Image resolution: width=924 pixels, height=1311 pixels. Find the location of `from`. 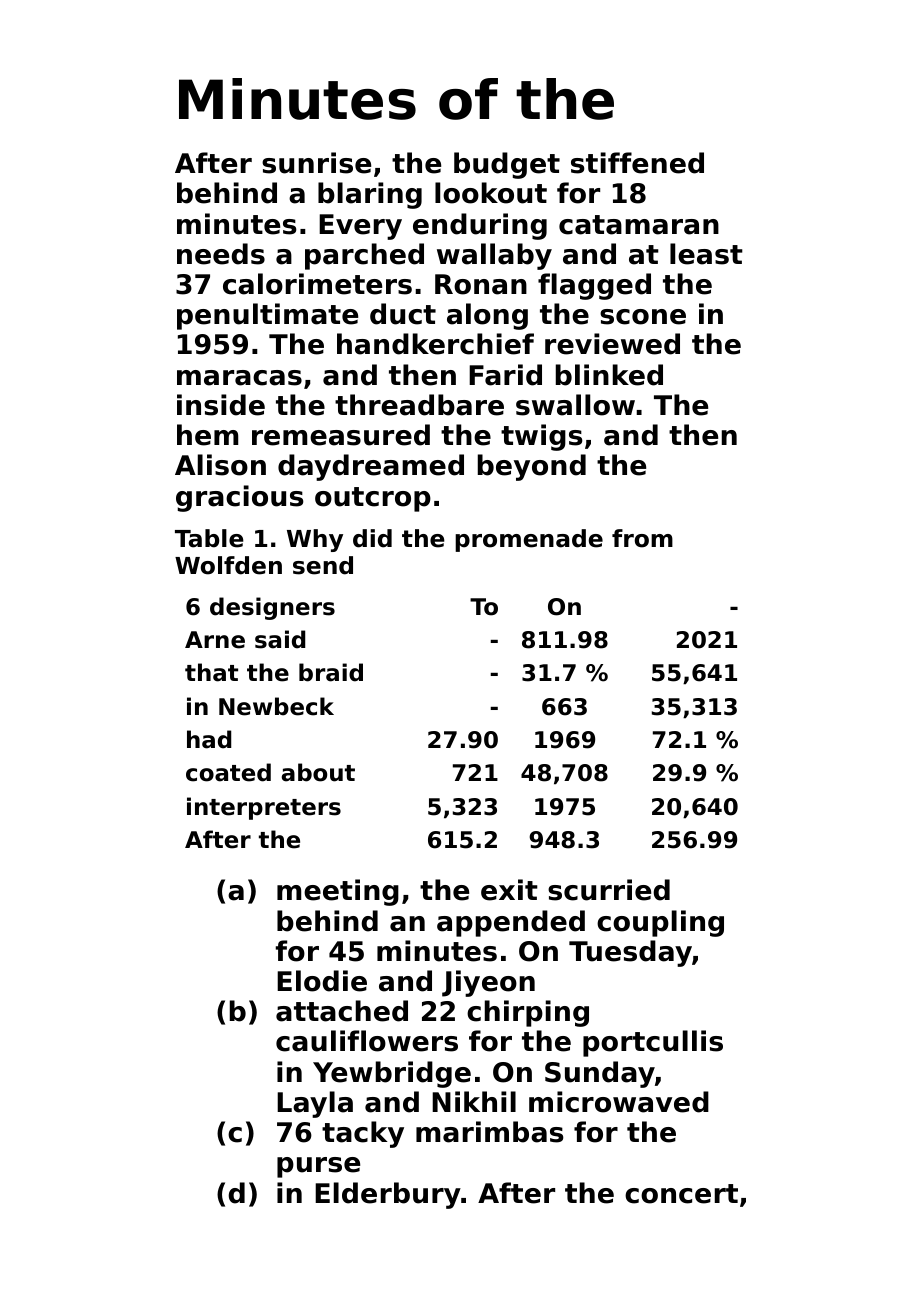

from is located at coordinates (642, 538).
